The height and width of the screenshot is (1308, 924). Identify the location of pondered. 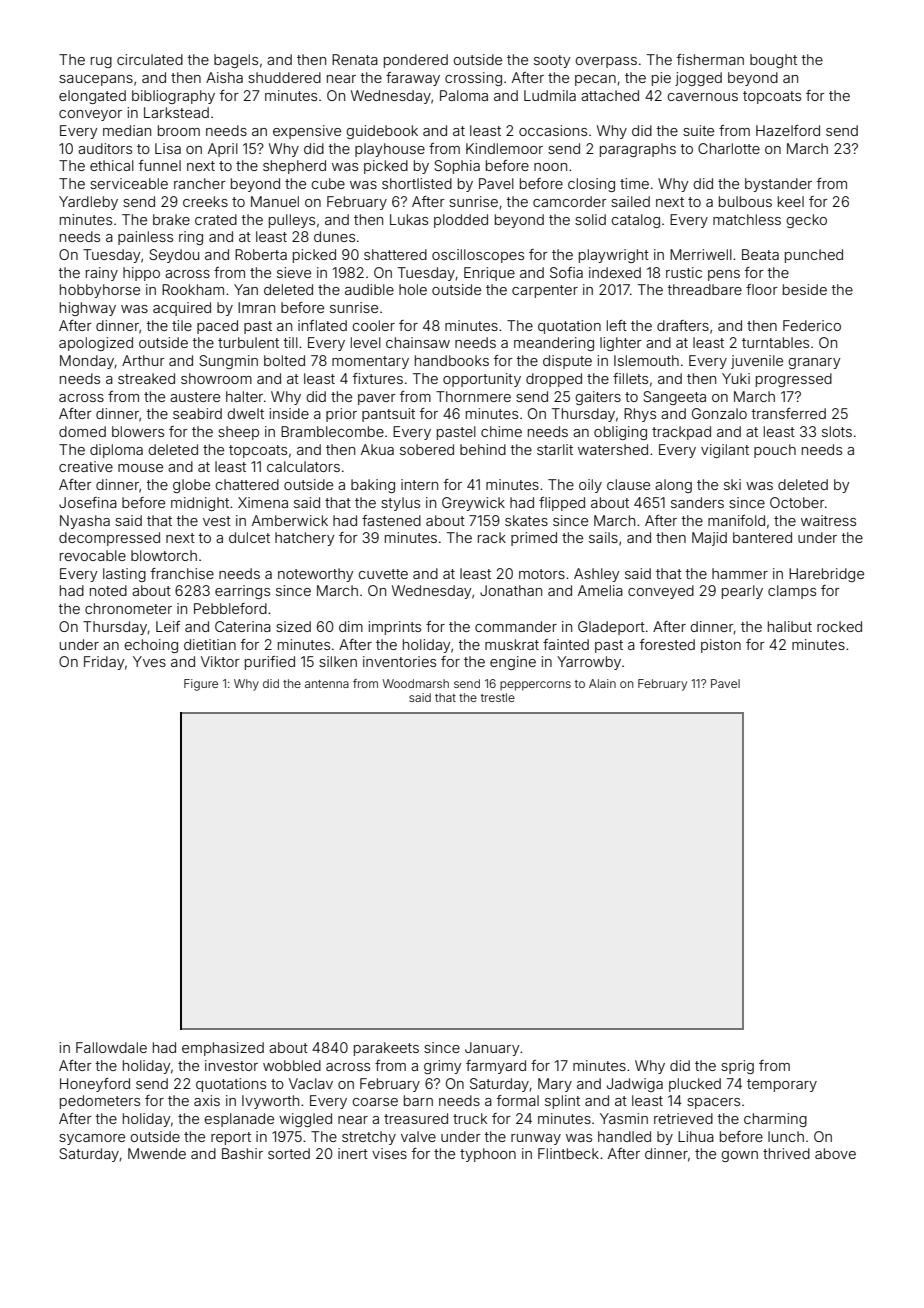
(416, 61).
